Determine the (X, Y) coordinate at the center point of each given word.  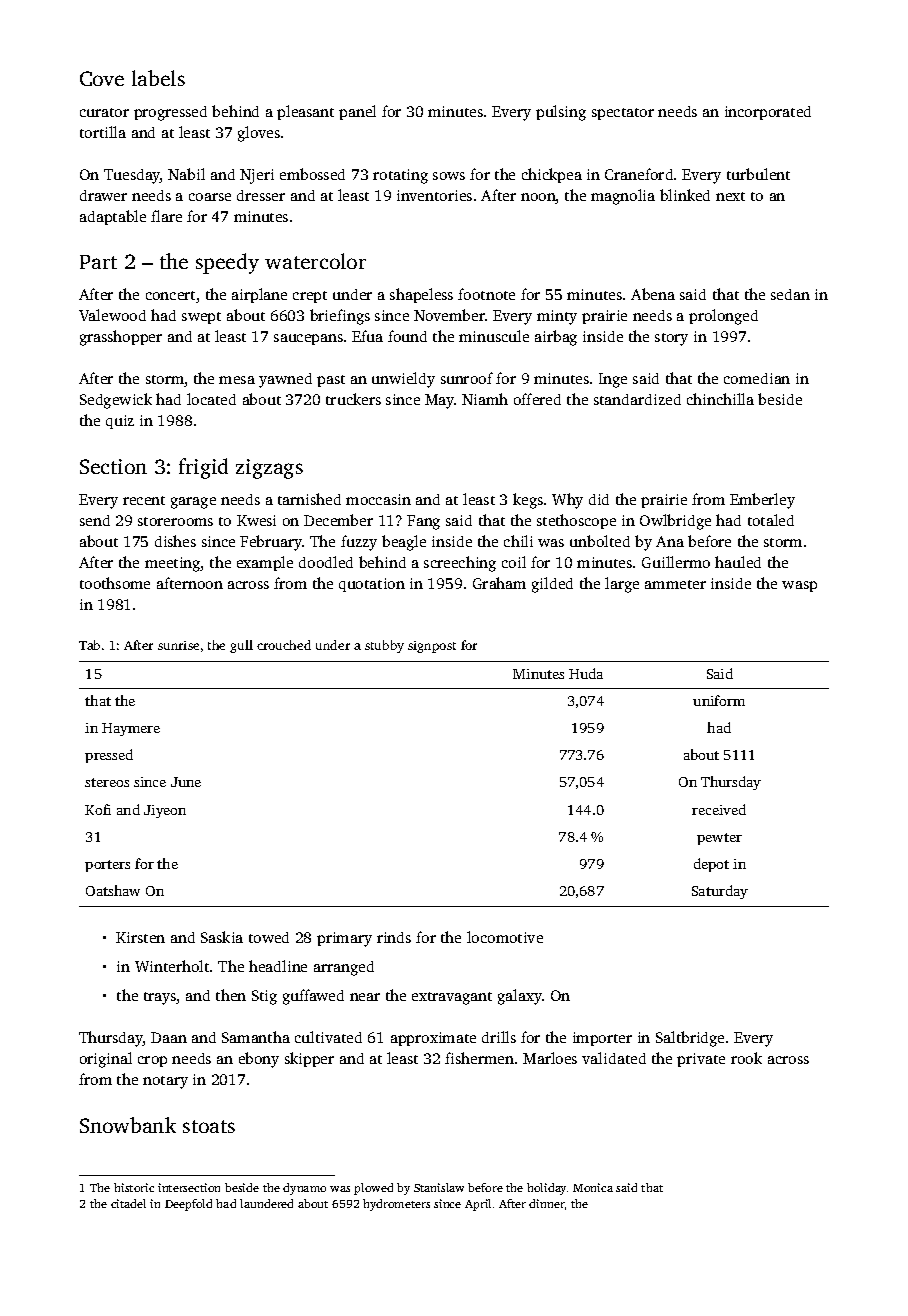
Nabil (186, 174)
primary (344, 939)
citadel (128, 1203)
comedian (757, 378)
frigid (203, 468)
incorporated (768, 113)
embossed (312, 174)
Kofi (98, 809)
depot (711, 865)
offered (537, 399)
